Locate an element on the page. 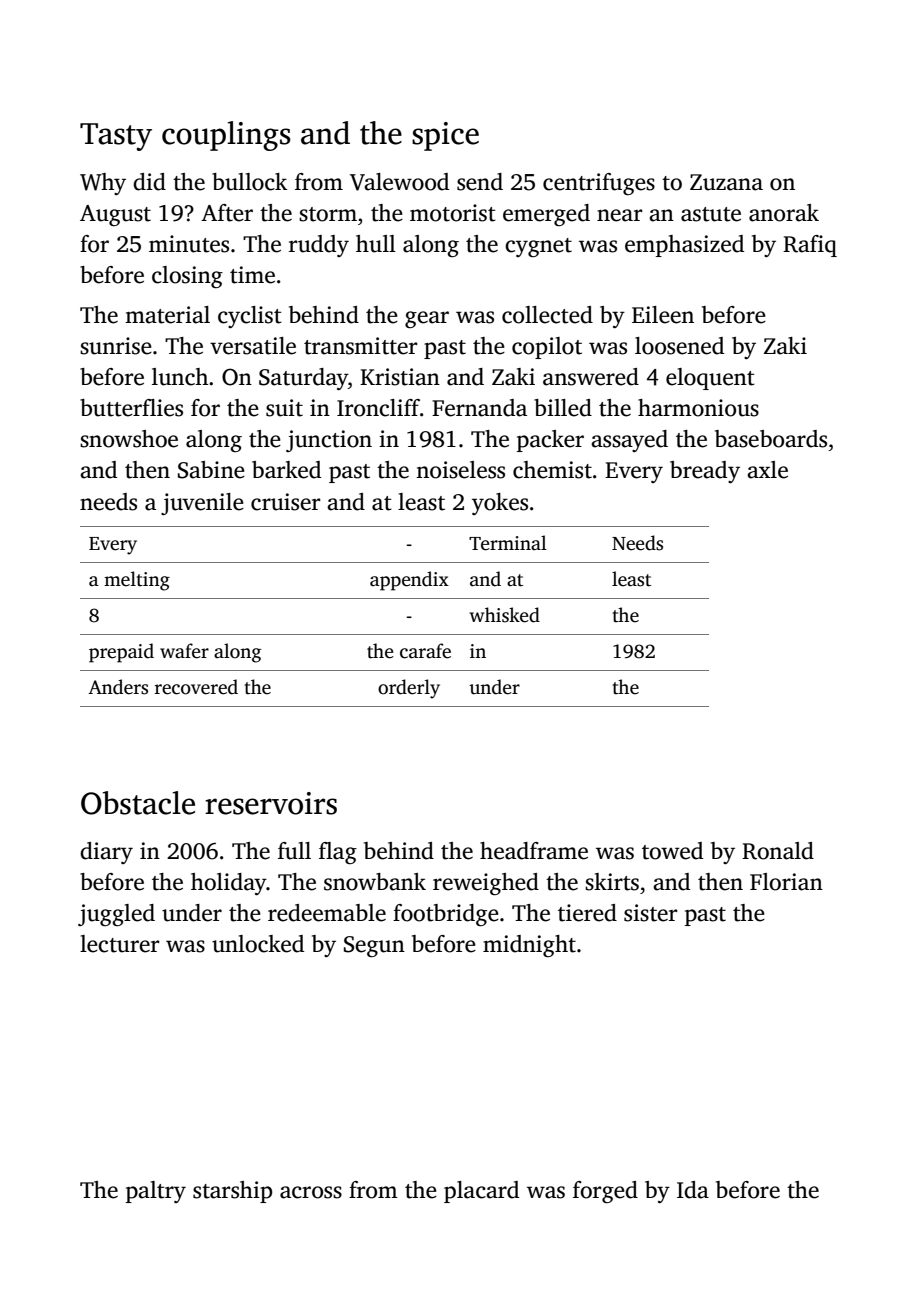  Tasty is located at coordinates (116, 137).
